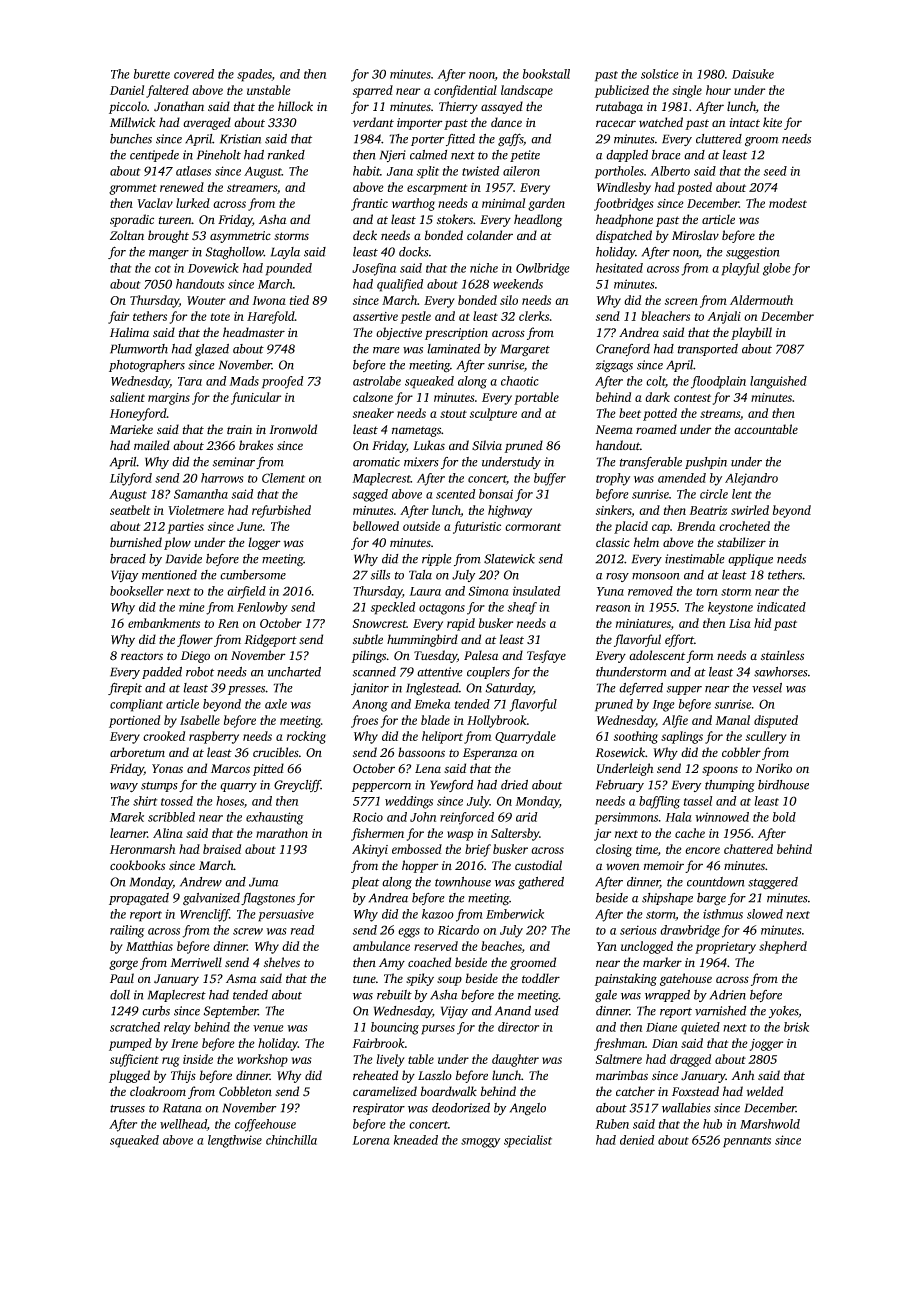  Describe the element at coordinates (136, 542) in the page. I see `burnished` at that location.
